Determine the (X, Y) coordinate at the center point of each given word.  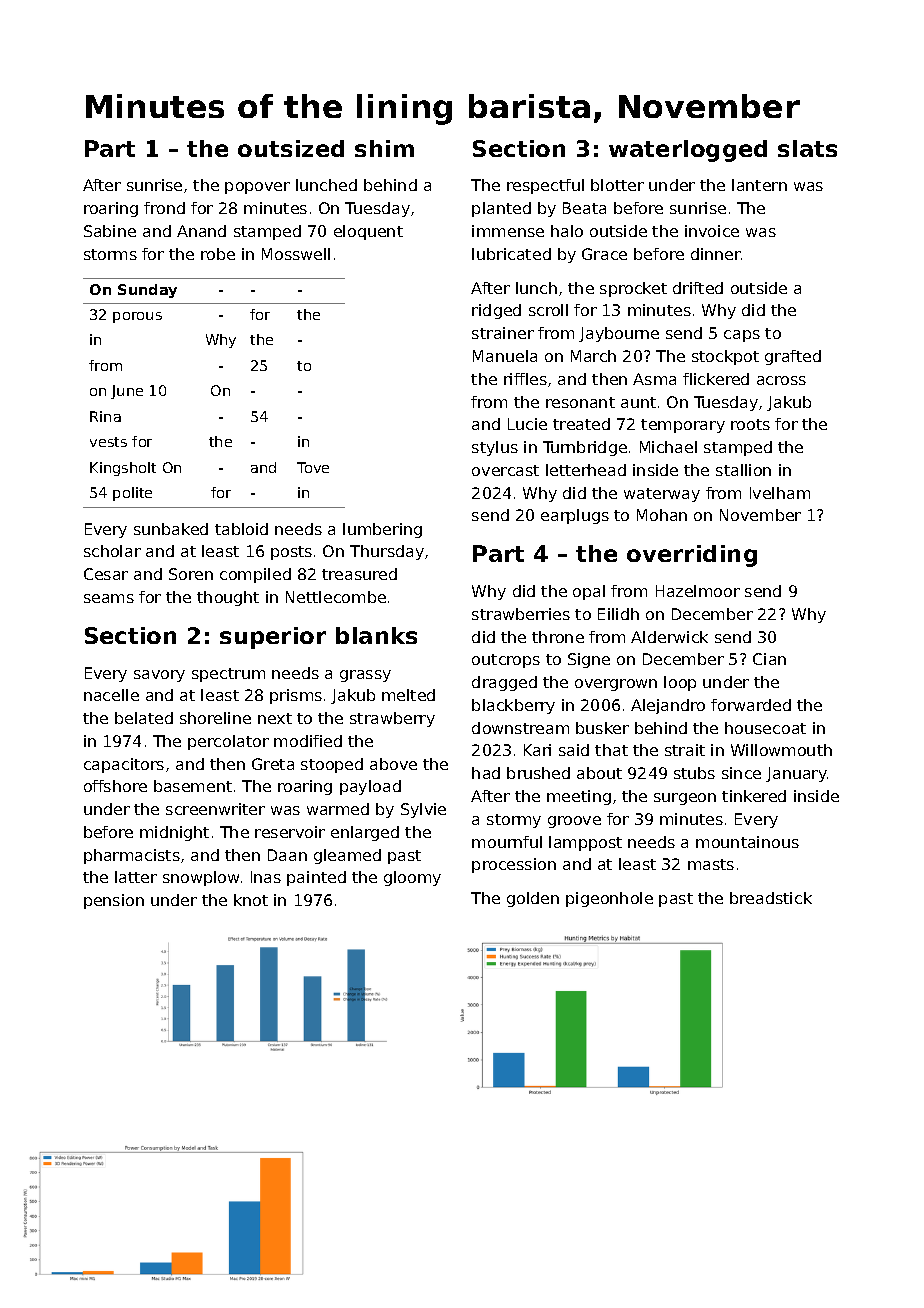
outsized (291, 148)
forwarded (751, 705)
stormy (514, 821)
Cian (769, 659)
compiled (255, 575)
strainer (503, 333)
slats (807, 148)
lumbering (382, 530)
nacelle (111, 695)
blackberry (513, 706)
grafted (793, 357)
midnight (174, 833)
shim (384, 148)
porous (137, 317)
